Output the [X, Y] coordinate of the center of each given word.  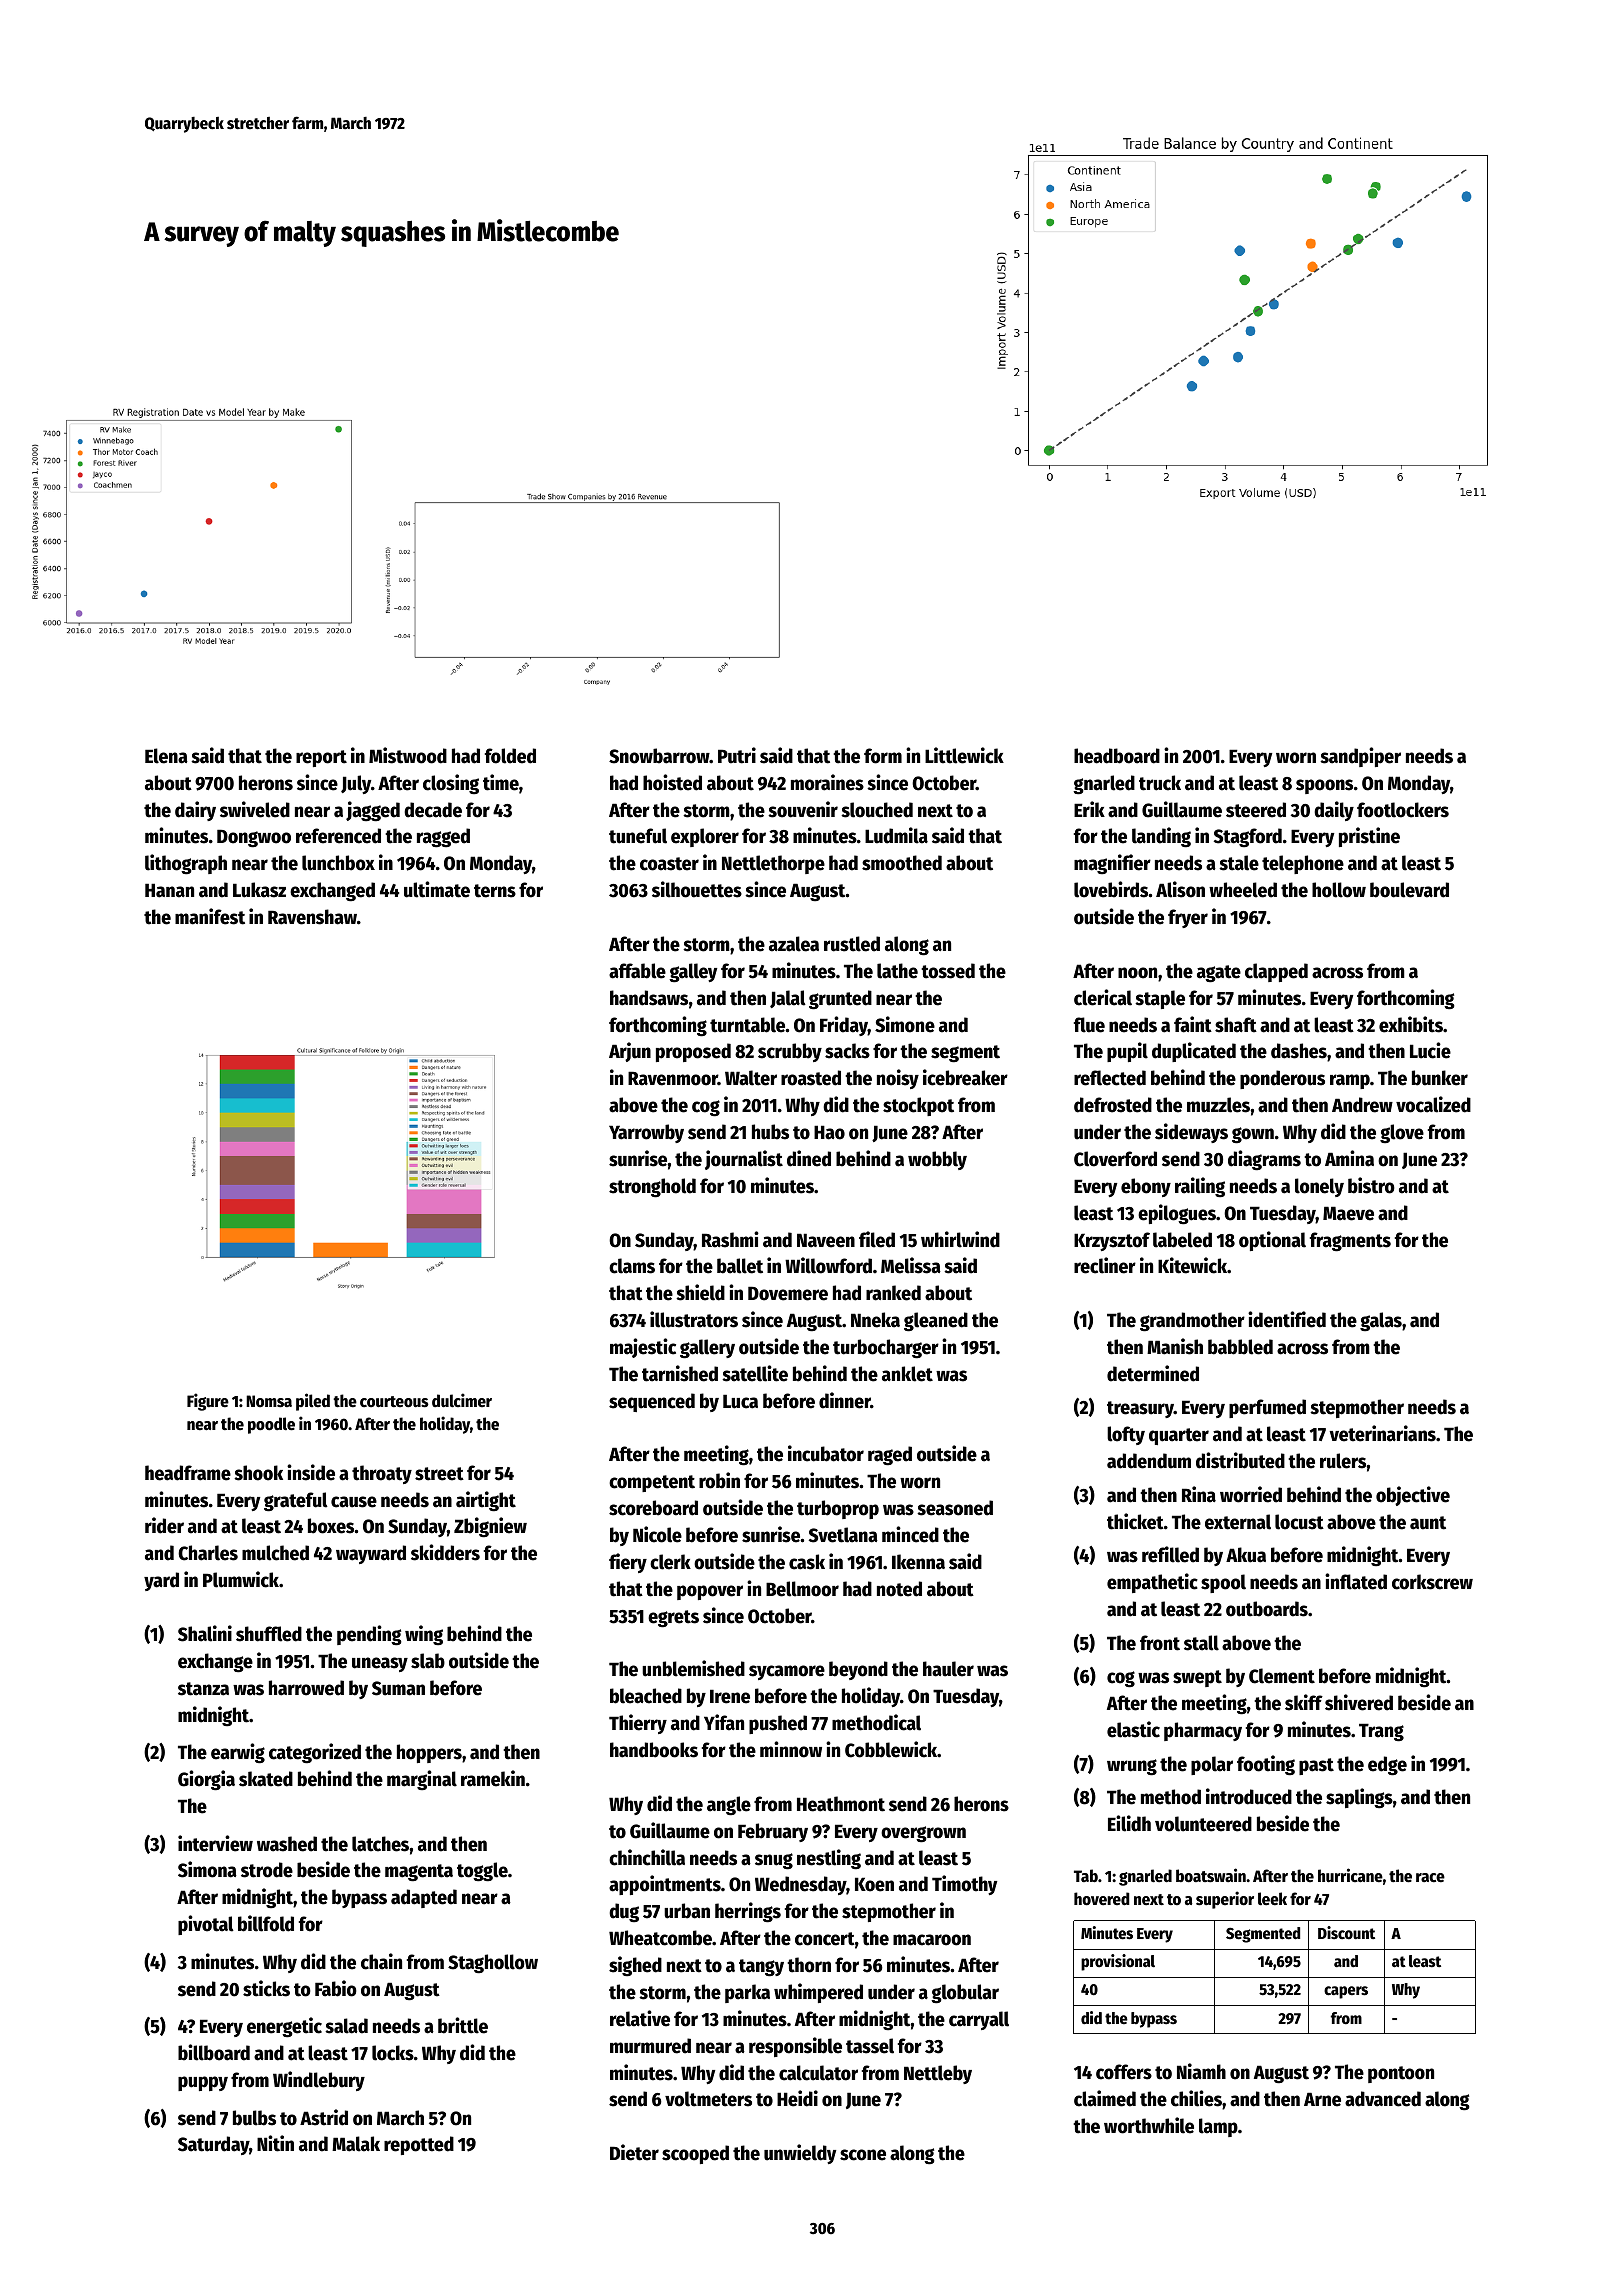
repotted [419, 2145]
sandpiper [1360, 757]
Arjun [630, 1052]
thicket [1135, 1521]
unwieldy [800, 2154]
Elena [166, 756]
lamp [1218, 2127]
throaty [382, 1474]
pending [369, 1635]
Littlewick [964, 755]
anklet [907, 1374]
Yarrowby [646, 1133]
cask [807, 1562]
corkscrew [1432, 1582]
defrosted [1113, 1105]
